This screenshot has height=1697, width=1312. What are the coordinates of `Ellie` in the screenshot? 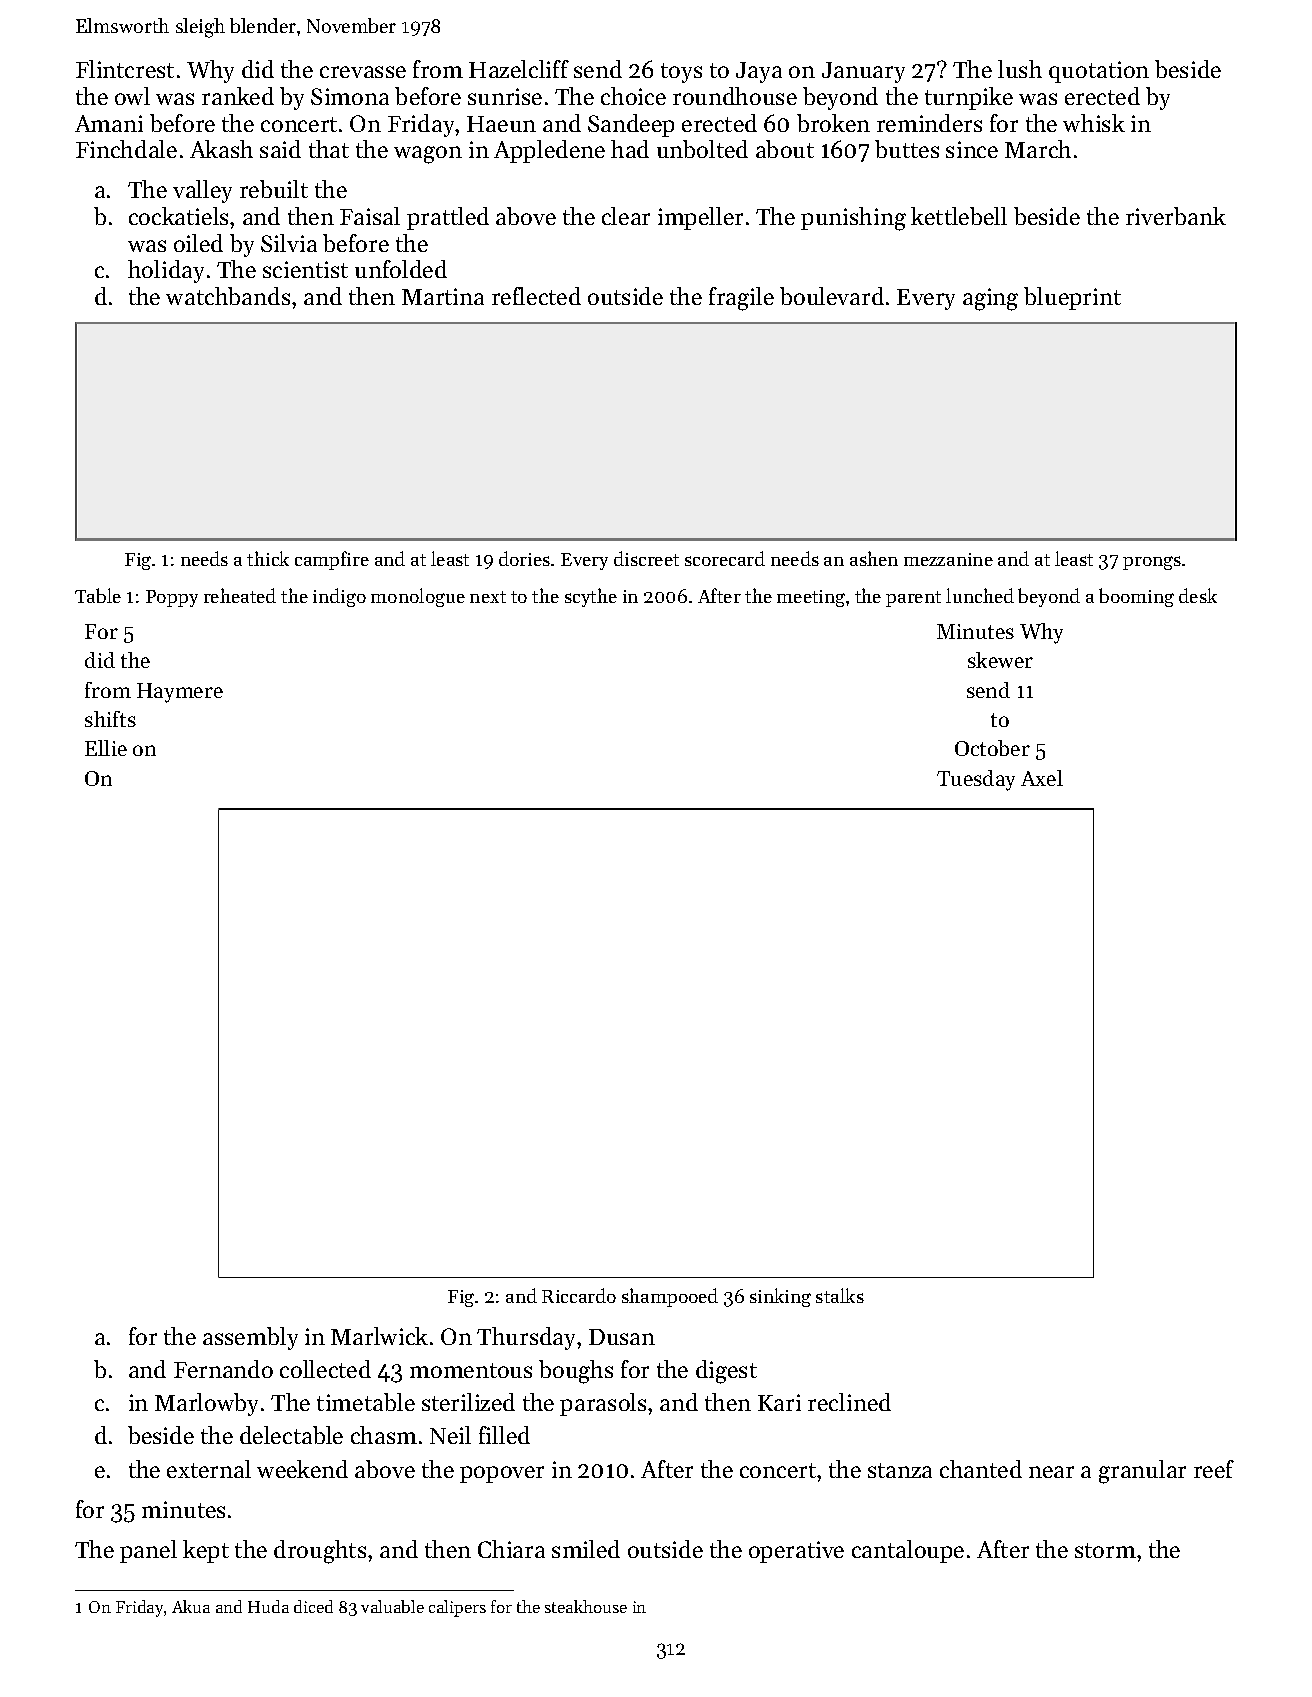 It's located at (106, 748).
